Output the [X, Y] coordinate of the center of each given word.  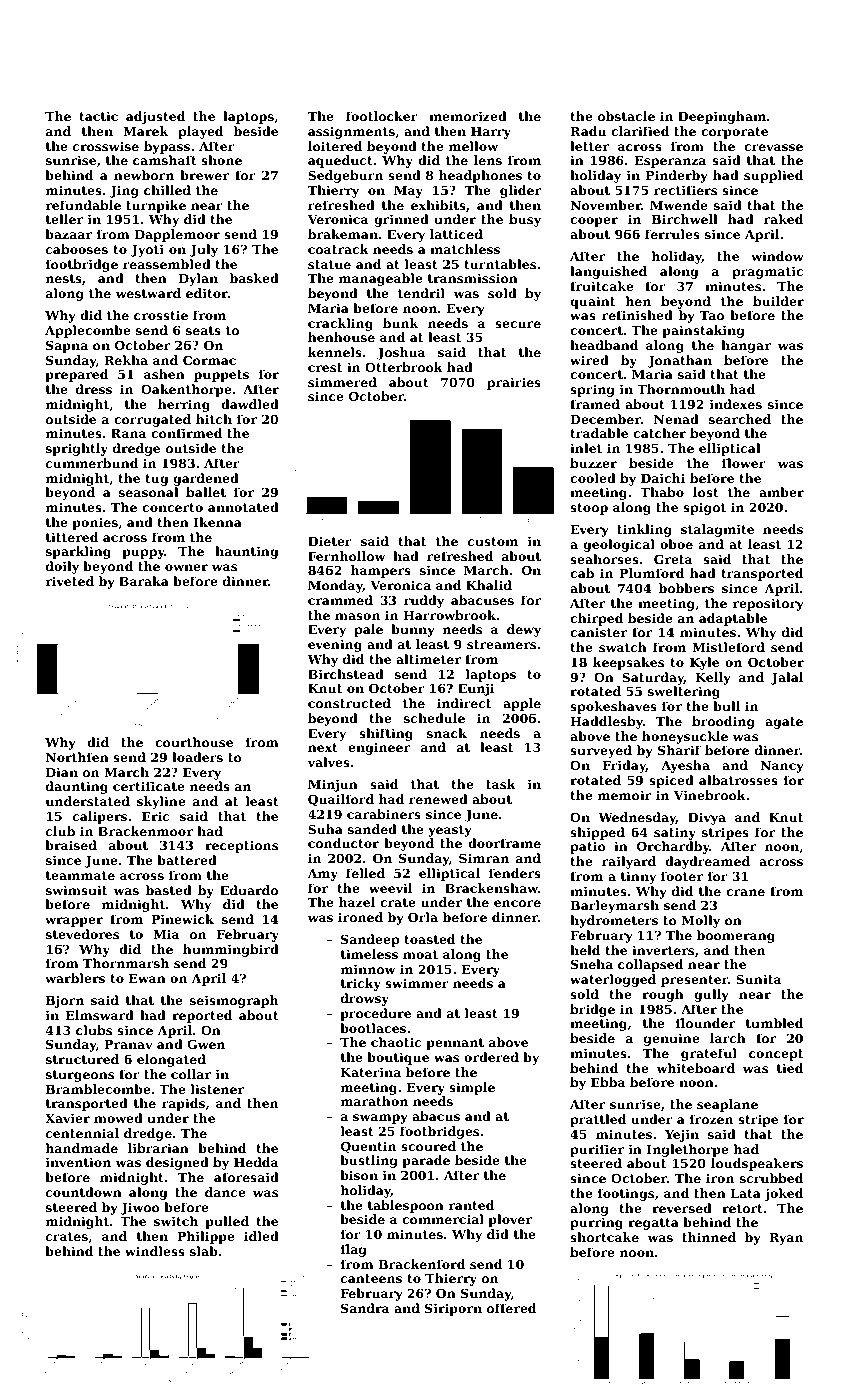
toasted [429, 939]
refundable [83, 205]
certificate [149, 786]
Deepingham [722, 117]
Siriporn [453, 1309]
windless [155, 1251]
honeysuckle [685, 737]
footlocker [382, 116]
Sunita [758, 979]
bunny [413, 630]
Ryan [786, 1239]
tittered [72, 537]
